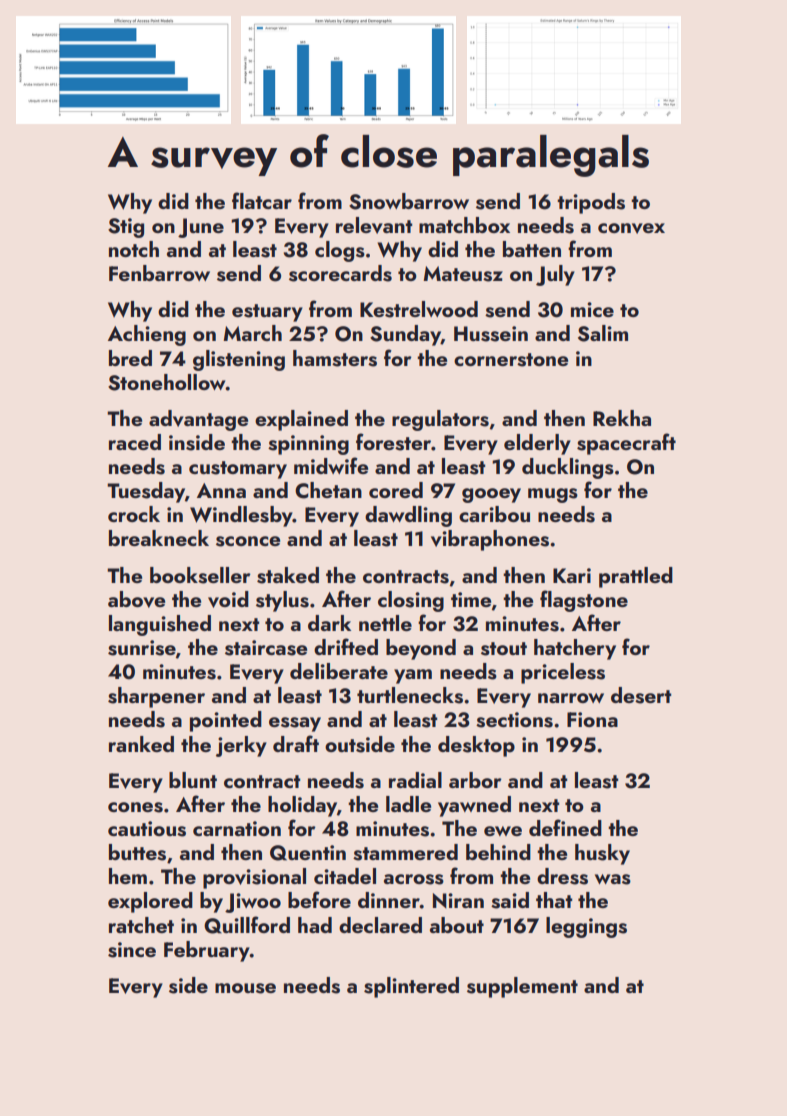 The height and width of the screenshot is (1116, 787). I want to click on explored, so click(150, 902).
